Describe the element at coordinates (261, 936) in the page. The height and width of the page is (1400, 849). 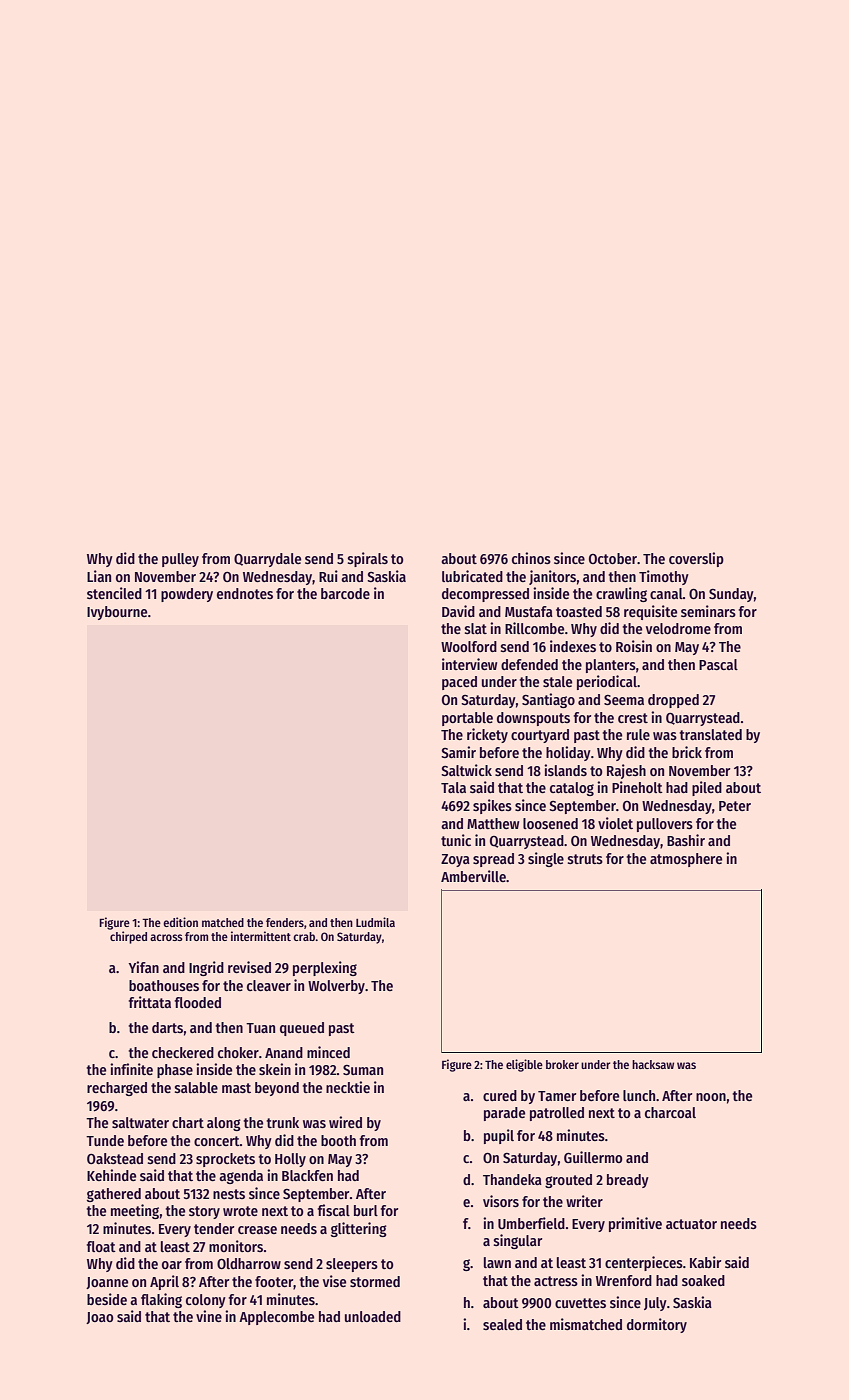
I see `intermittent` at that location.
